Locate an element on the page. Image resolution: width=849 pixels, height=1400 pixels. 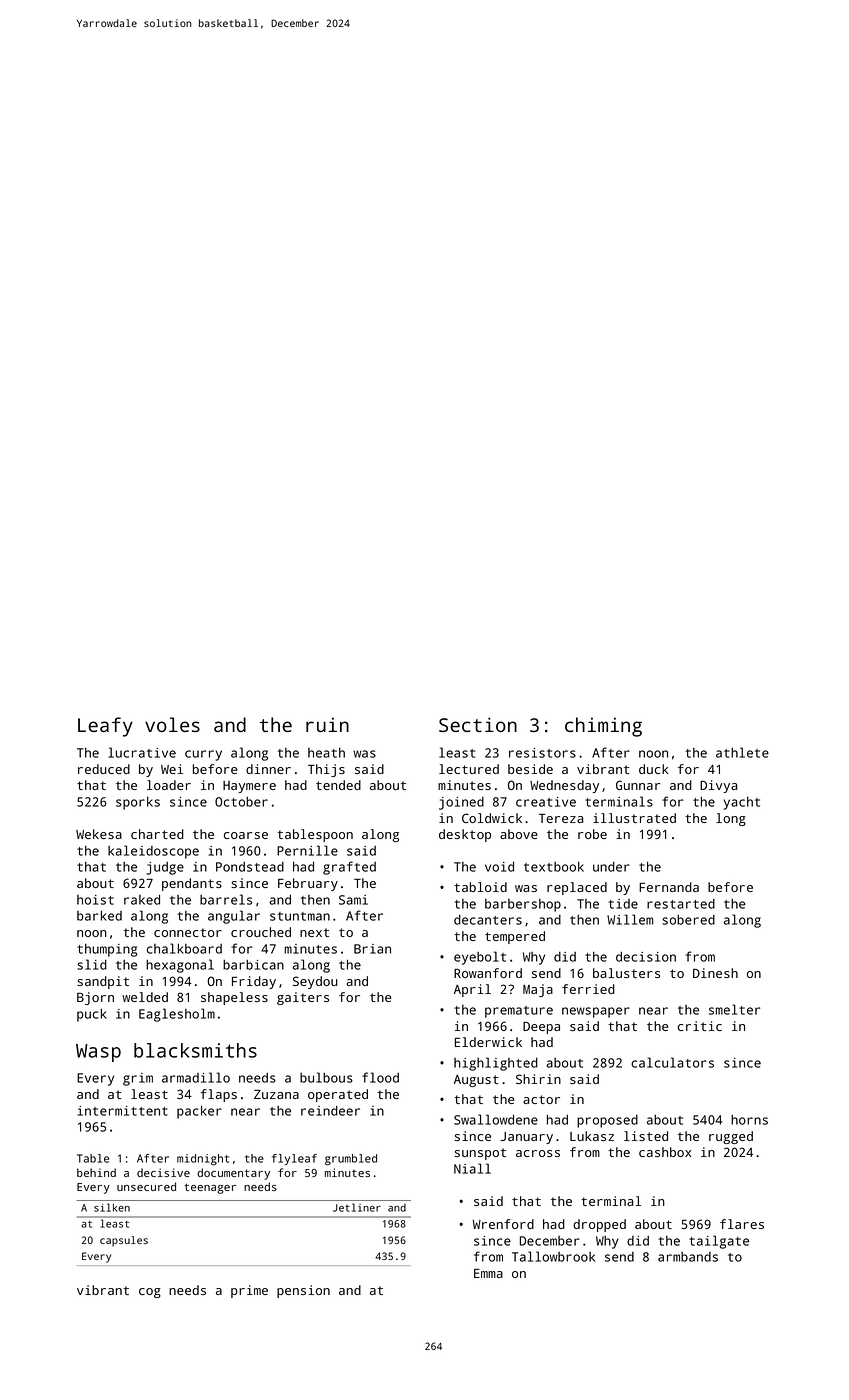
illustrated is located at coordinates (634, 818).
